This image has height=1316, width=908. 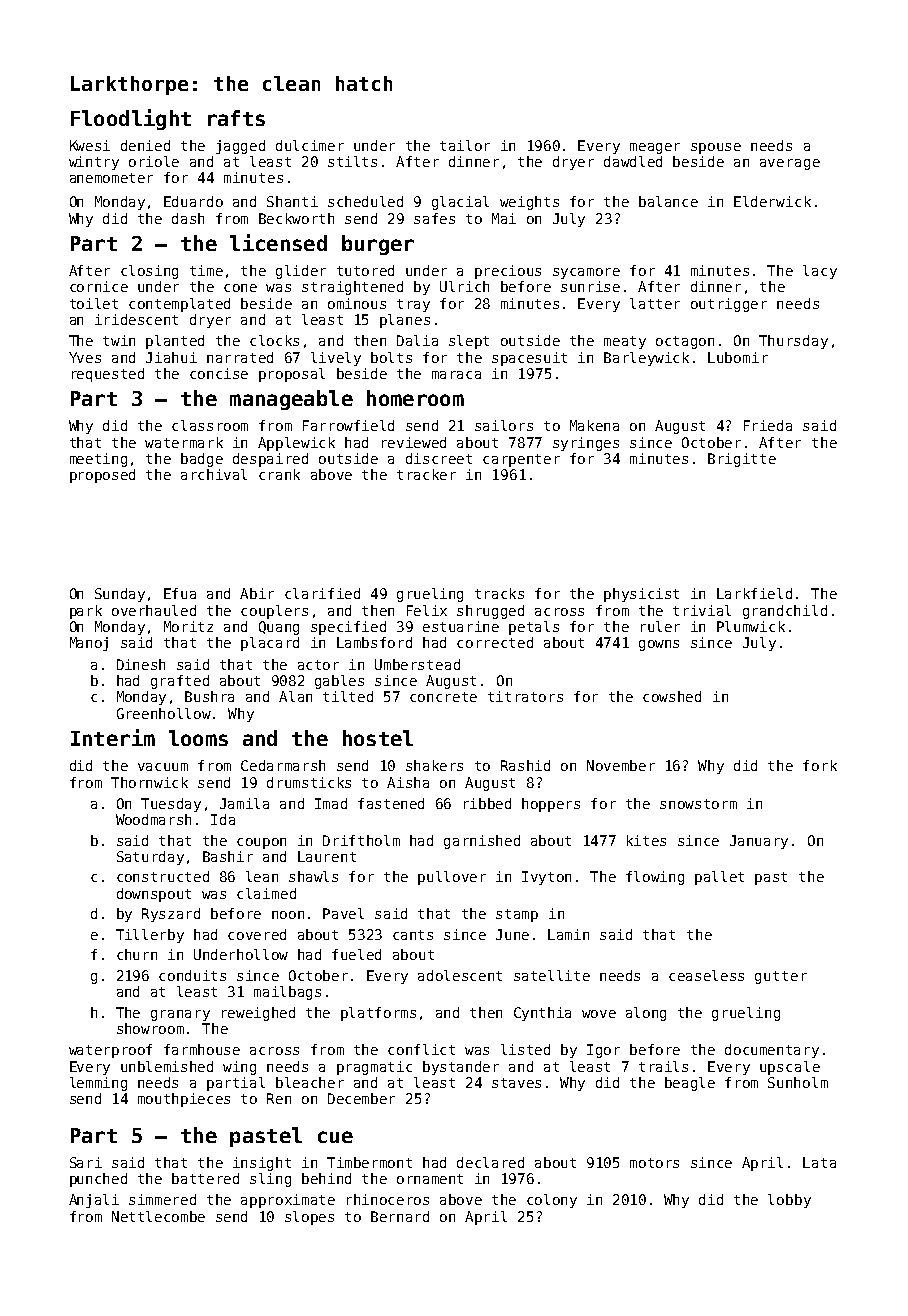 I want to click on Rashid, so click(x=525, y=765).
